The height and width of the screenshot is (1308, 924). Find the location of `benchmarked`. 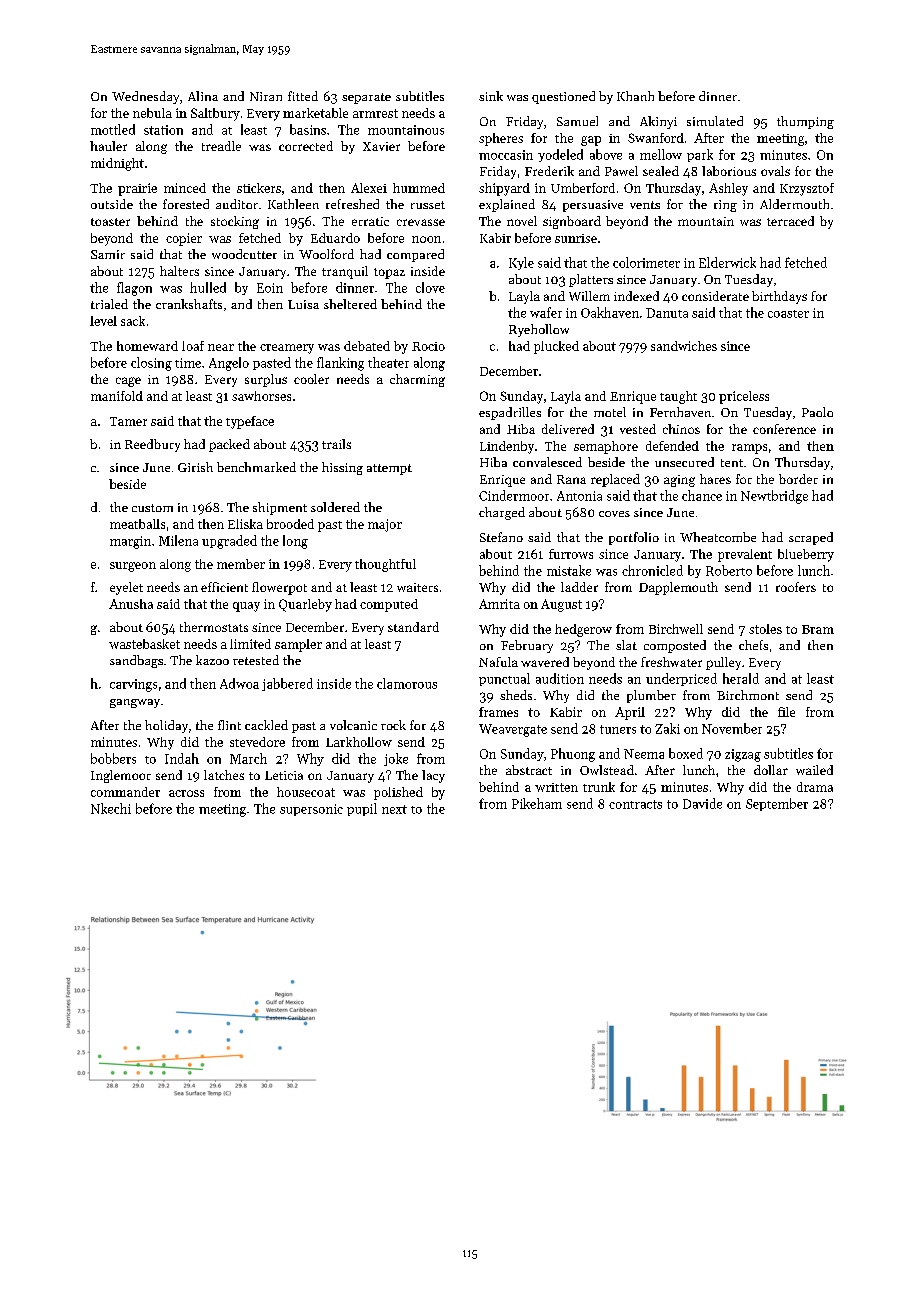

benchmarked is located at coordinates (256, 467).
